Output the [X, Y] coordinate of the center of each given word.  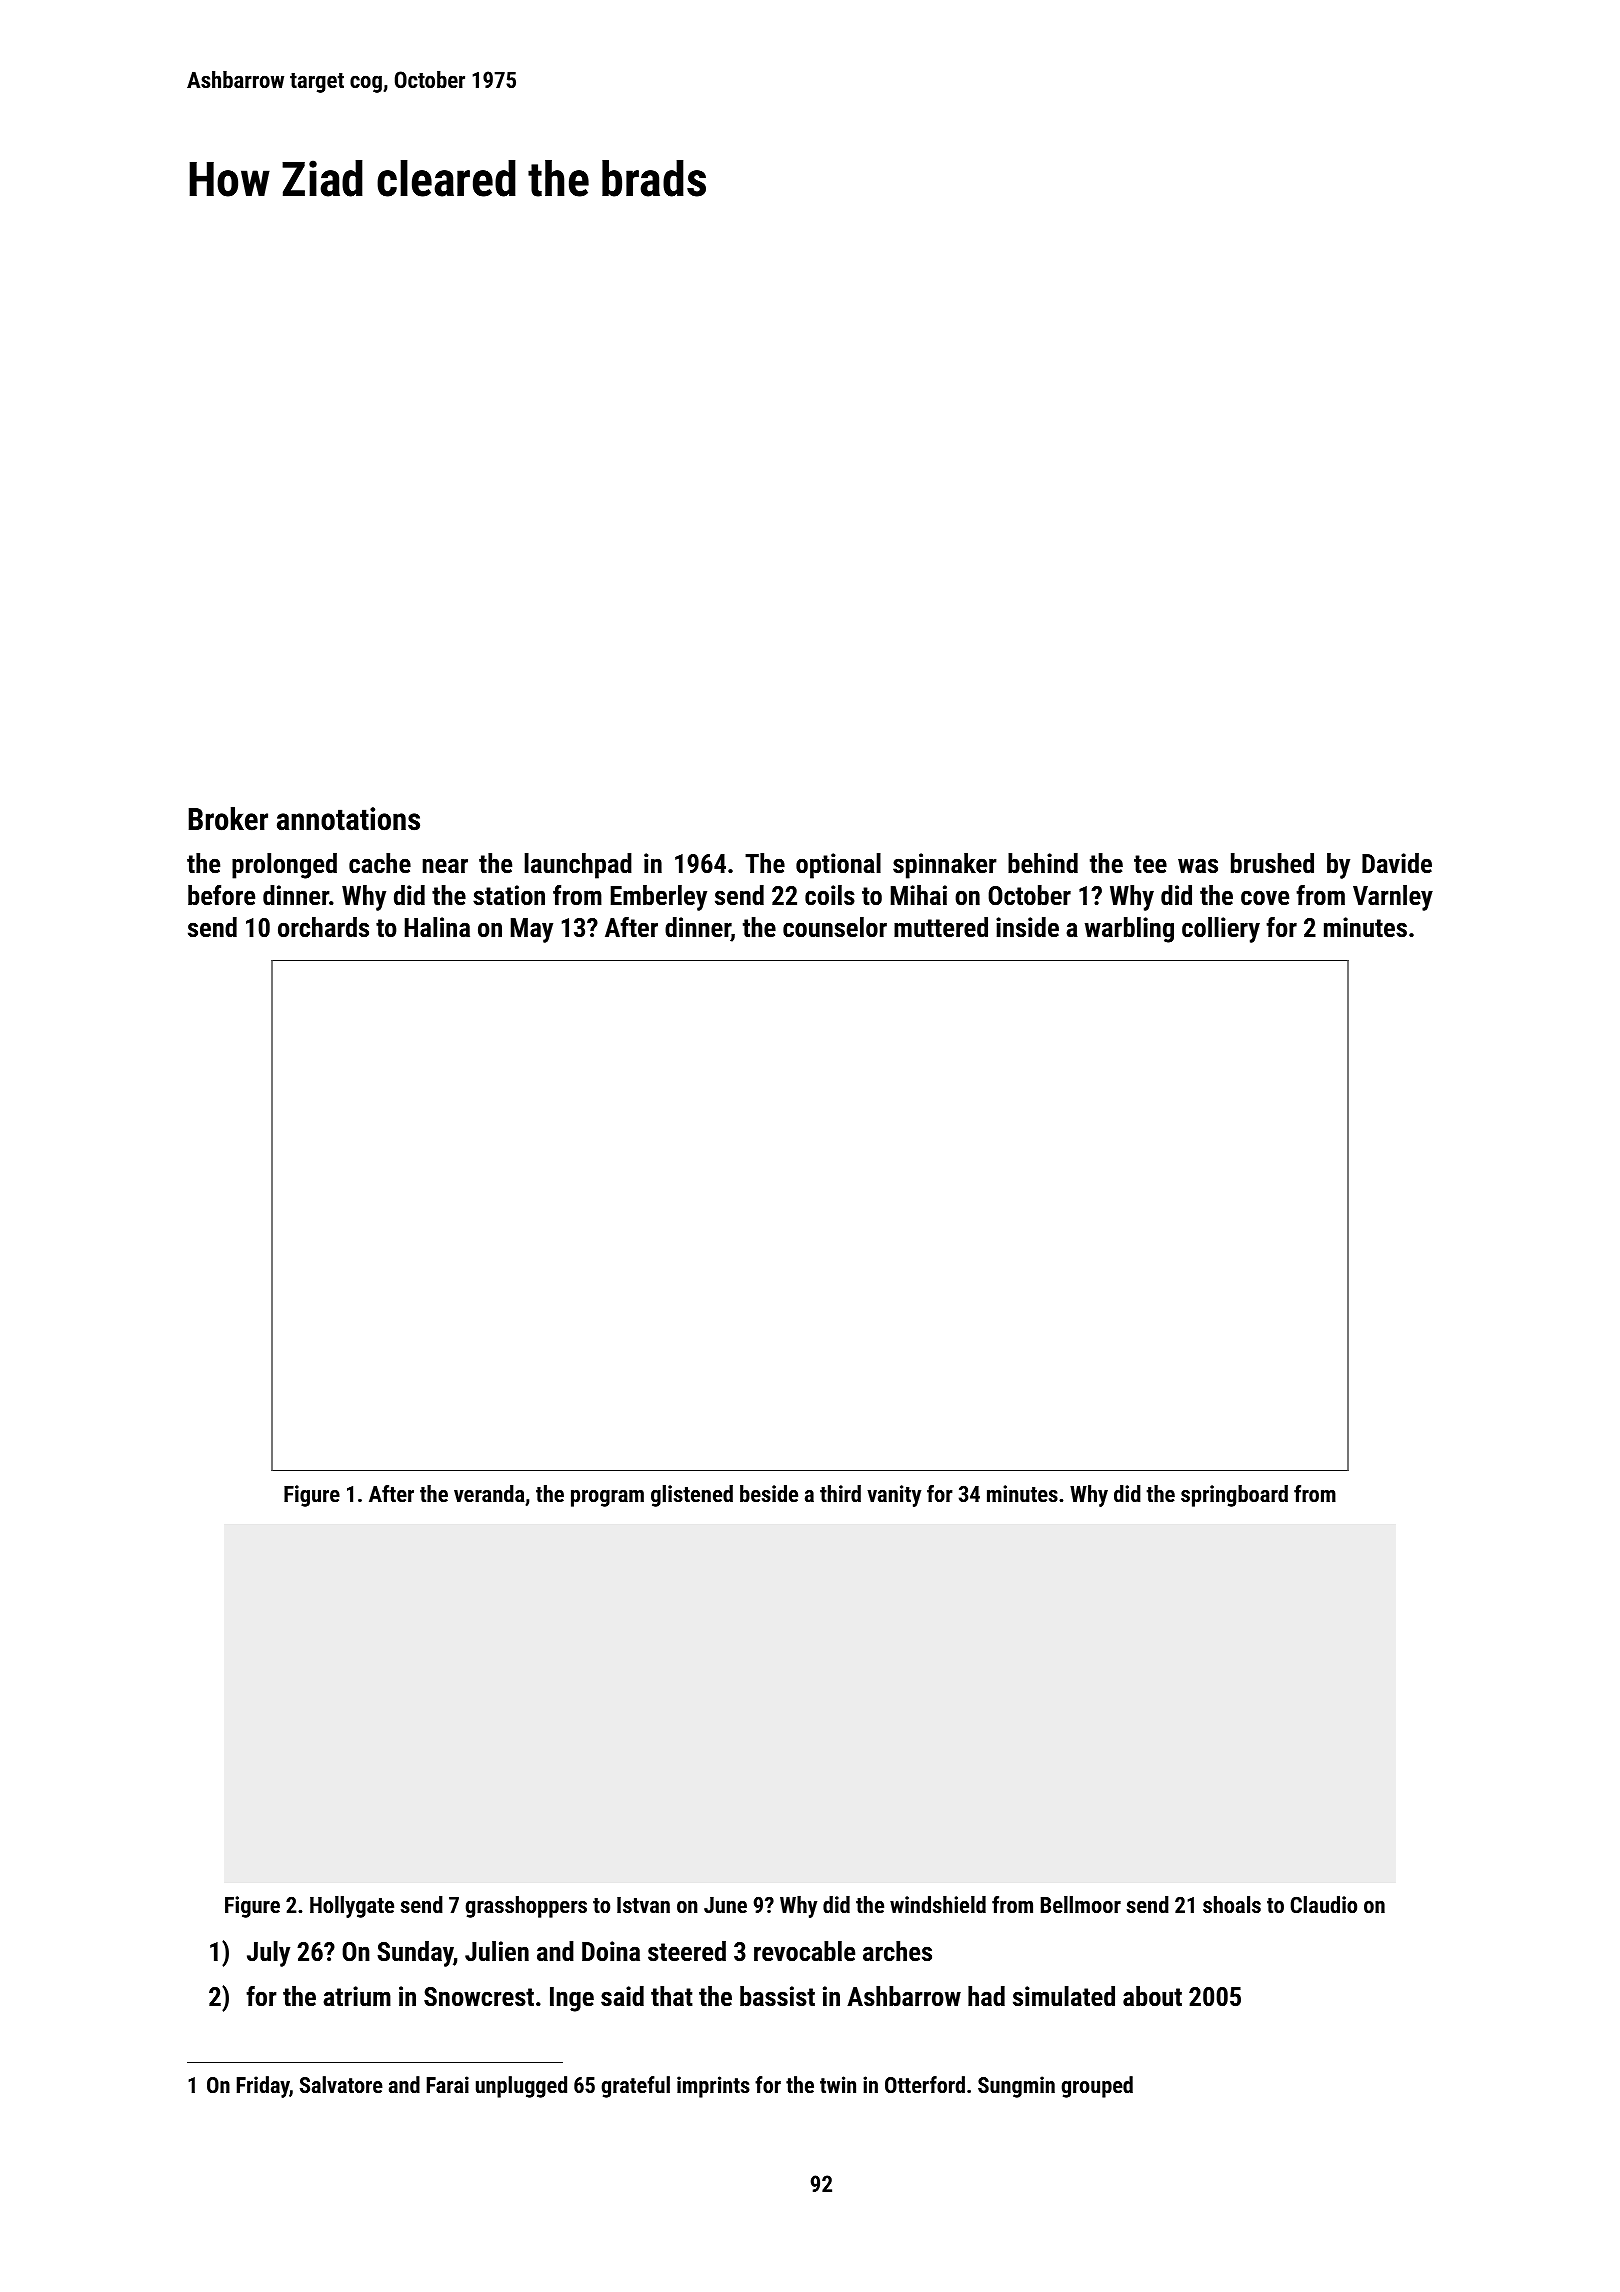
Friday [263, 2087]
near [445, 866]
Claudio [1324, 1904]
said [622, 1996]
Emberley [659, 898]
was [1198, 866]
